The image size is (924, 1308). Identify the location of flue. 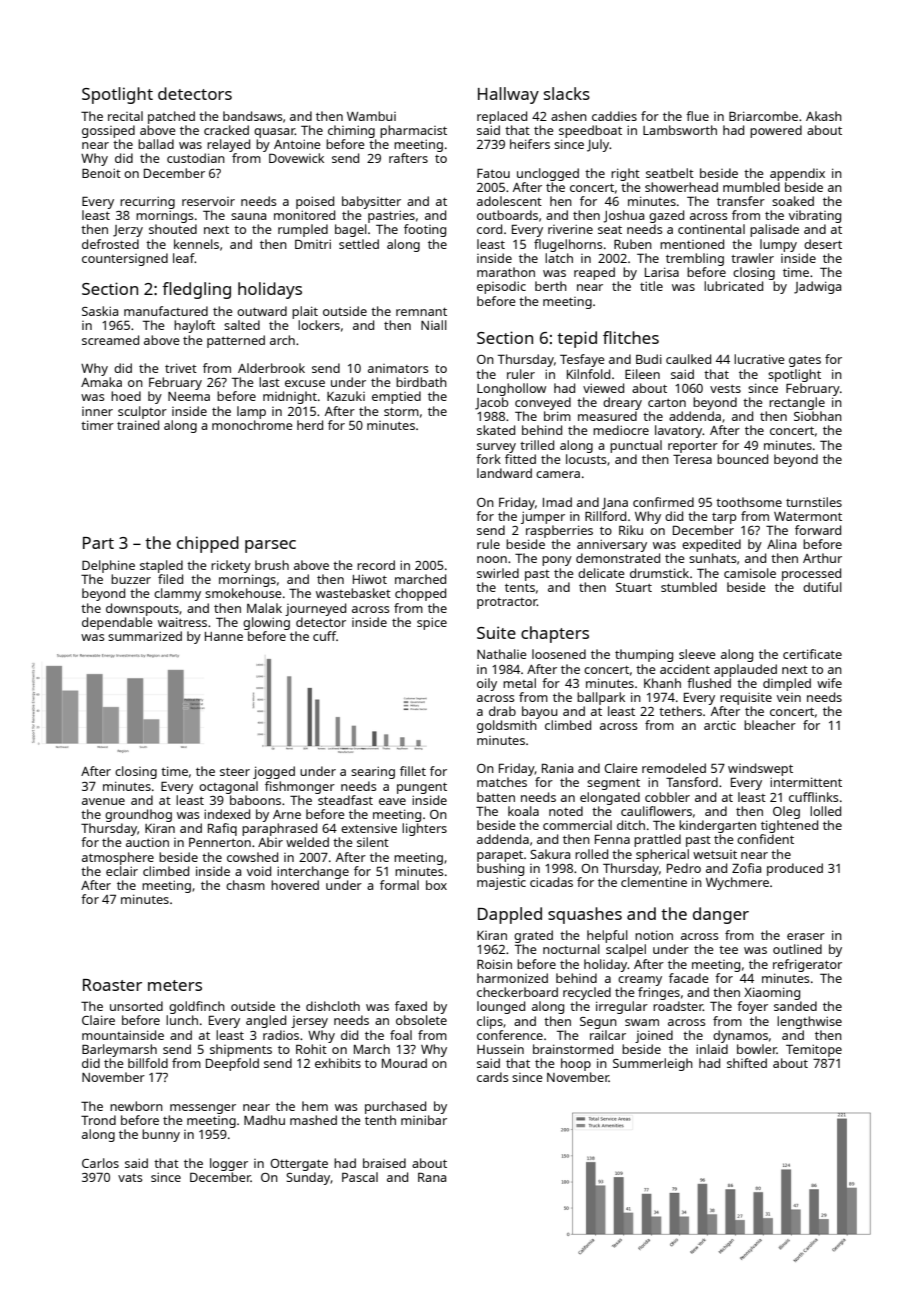
(697, 116).
